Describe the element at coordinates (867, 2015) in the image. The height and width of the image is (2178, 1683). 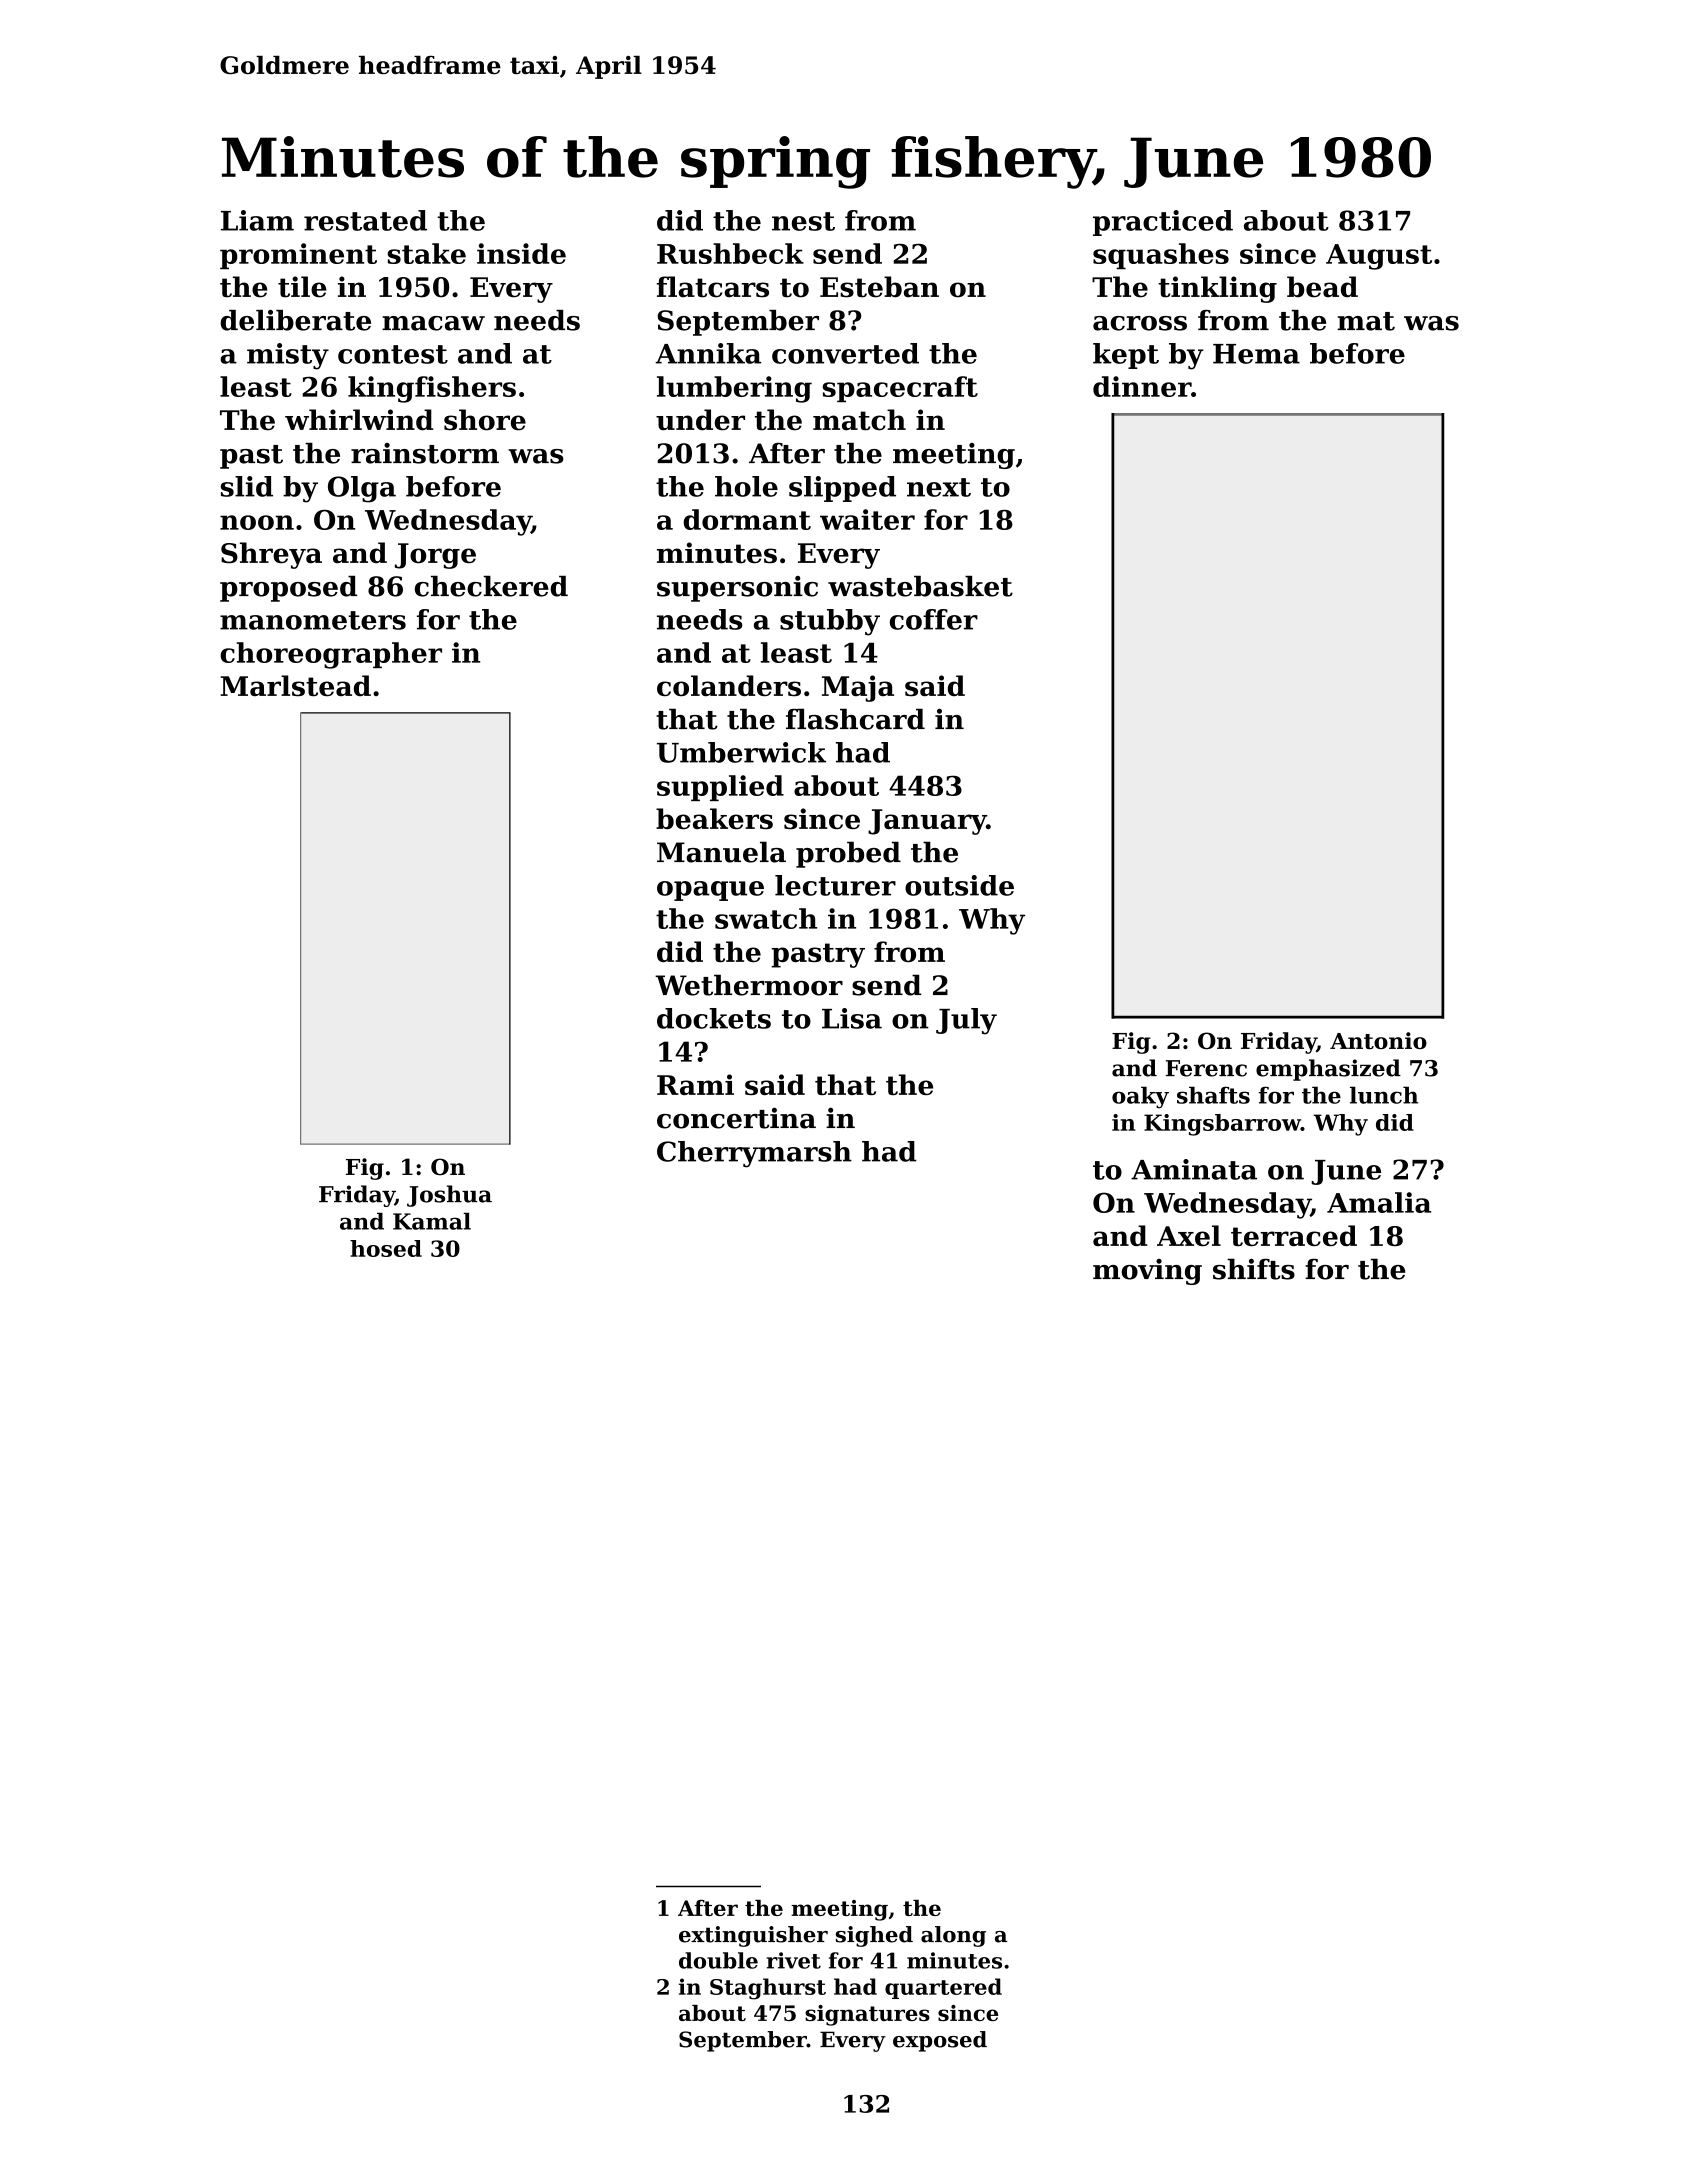
I see `signatures` at that location.
